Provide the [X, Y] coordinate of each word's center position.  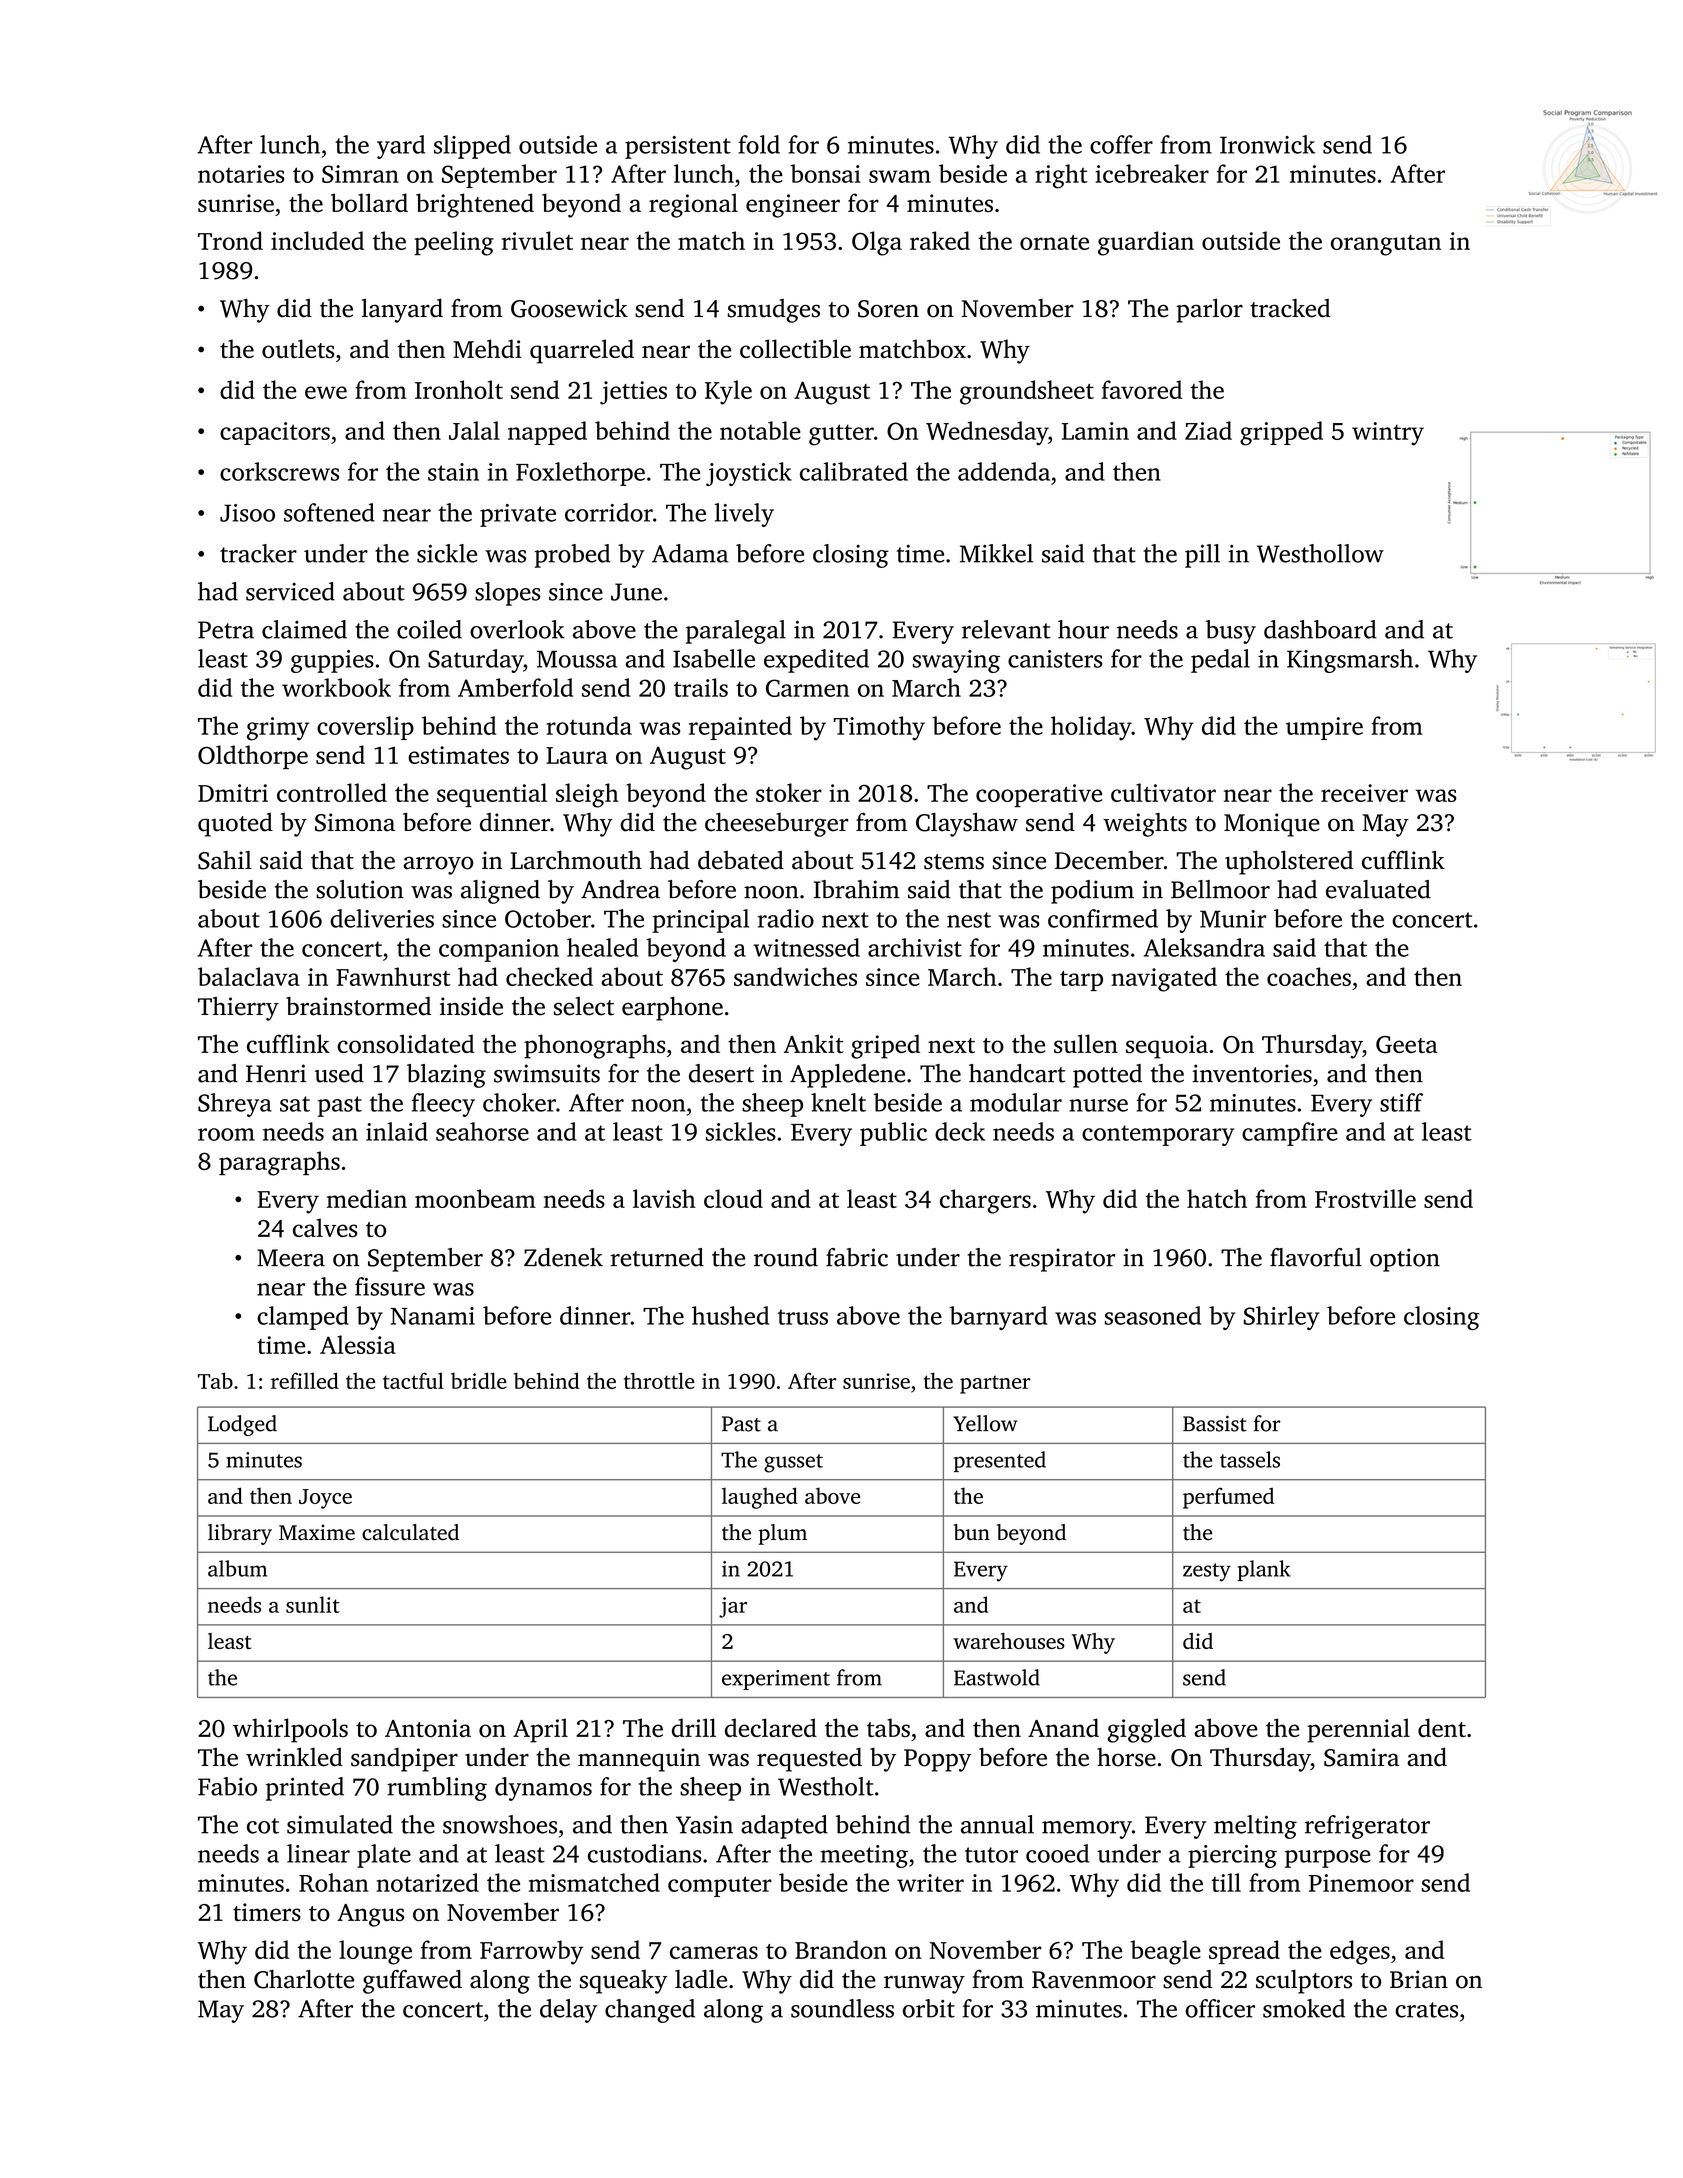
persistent [678, 147]
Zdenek [563, 1257]
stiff [1401, 1102]
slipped [472, 147]
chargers [985, 1201]
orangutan [1386, 245]
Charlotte [304, 1979]
